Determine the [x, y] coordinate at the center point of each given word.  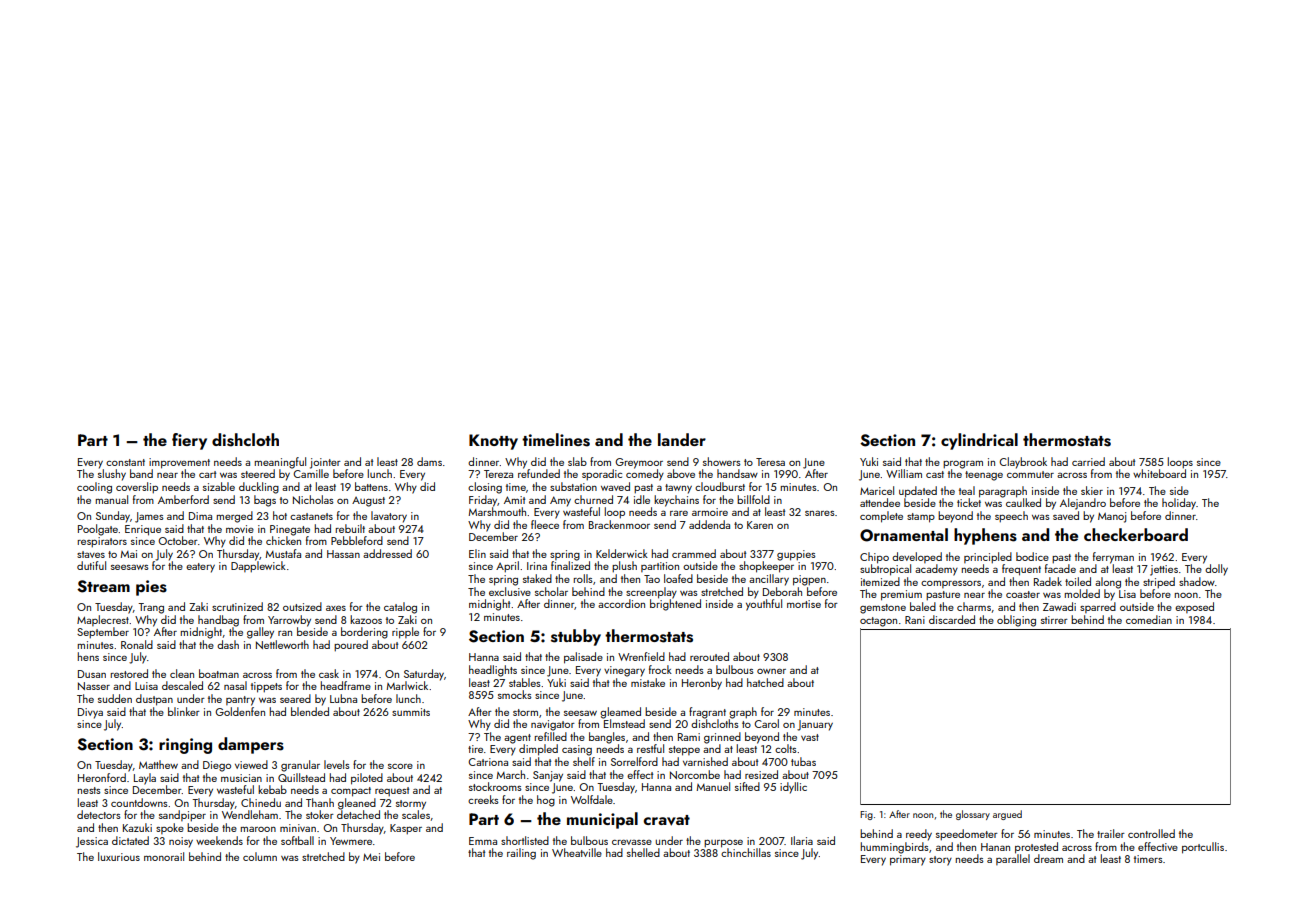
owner [771, 671]
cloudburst [720, 486]
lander [682, 439]
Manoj [1112, 517]
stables [525, 682]
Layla [145, 779]
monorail [164, 856]
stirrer [1054, 620]
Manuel [713, 786]
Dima [200, 516]
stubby [576, 637]
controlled [1151, 833]
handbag [218, 621]
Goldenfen [240, 711]
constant [125, 462]
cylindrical [979, 441]
